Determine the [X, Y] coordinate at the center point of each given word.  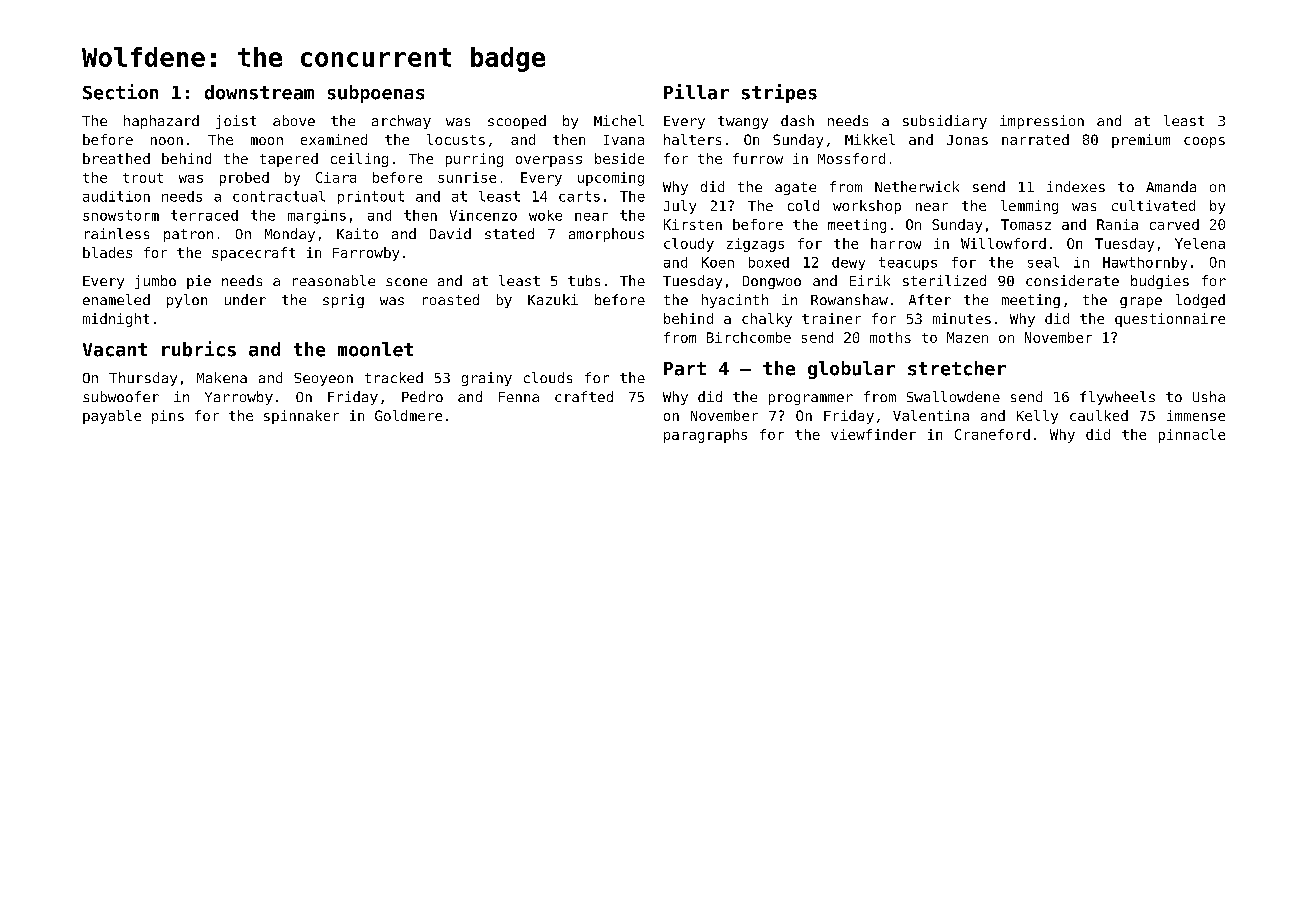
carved [1174, 224]
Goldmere [408, 415]
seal [1043, 262]
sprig [343, 301]
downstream [259, 92]
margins [317, 217]
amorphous [606, 235]
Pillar [696, 92]
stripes [779, 93]
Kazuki [553, 299]
